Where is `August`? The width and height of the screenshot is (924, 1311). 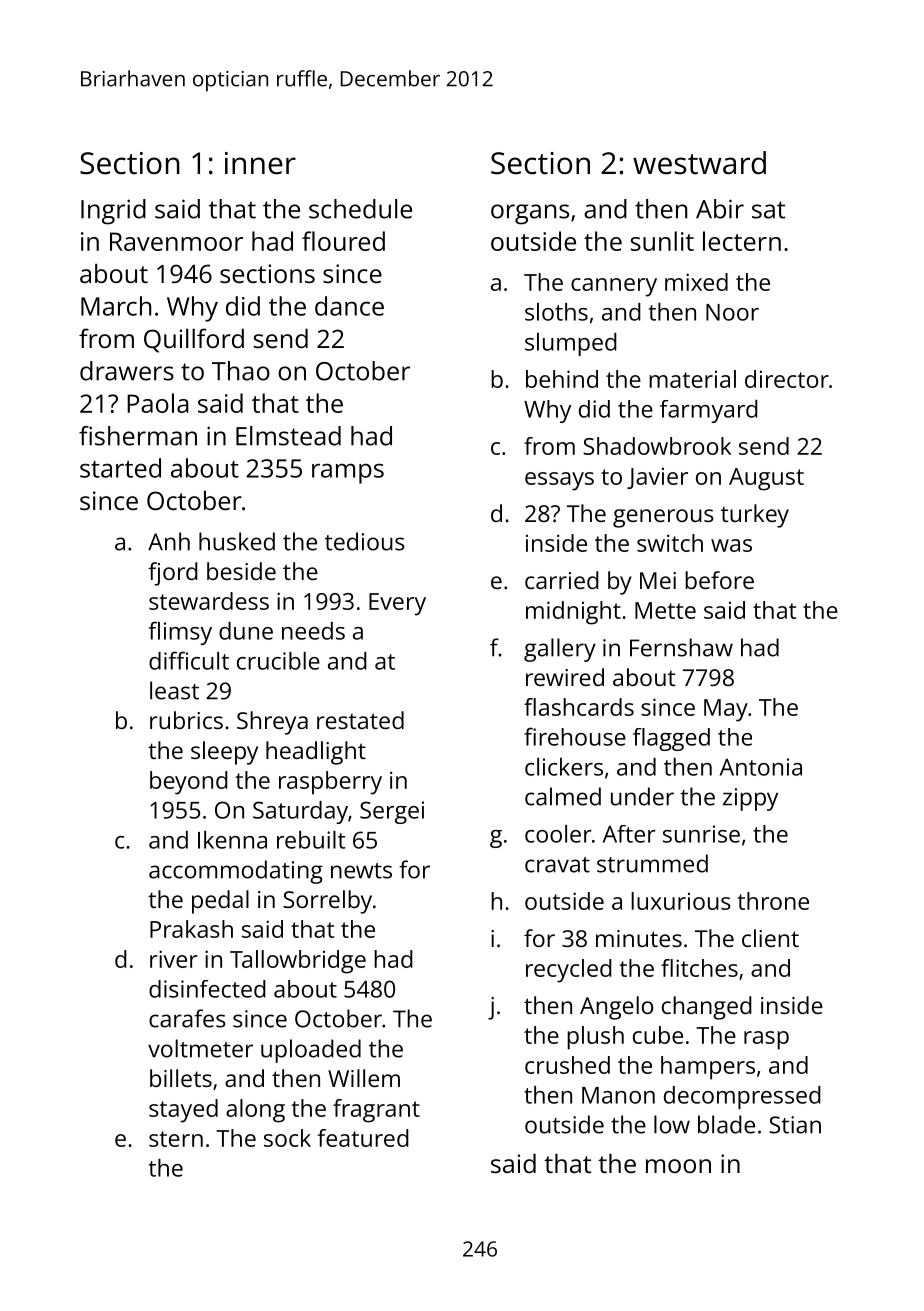
August is located at coordinates (766, 479).
